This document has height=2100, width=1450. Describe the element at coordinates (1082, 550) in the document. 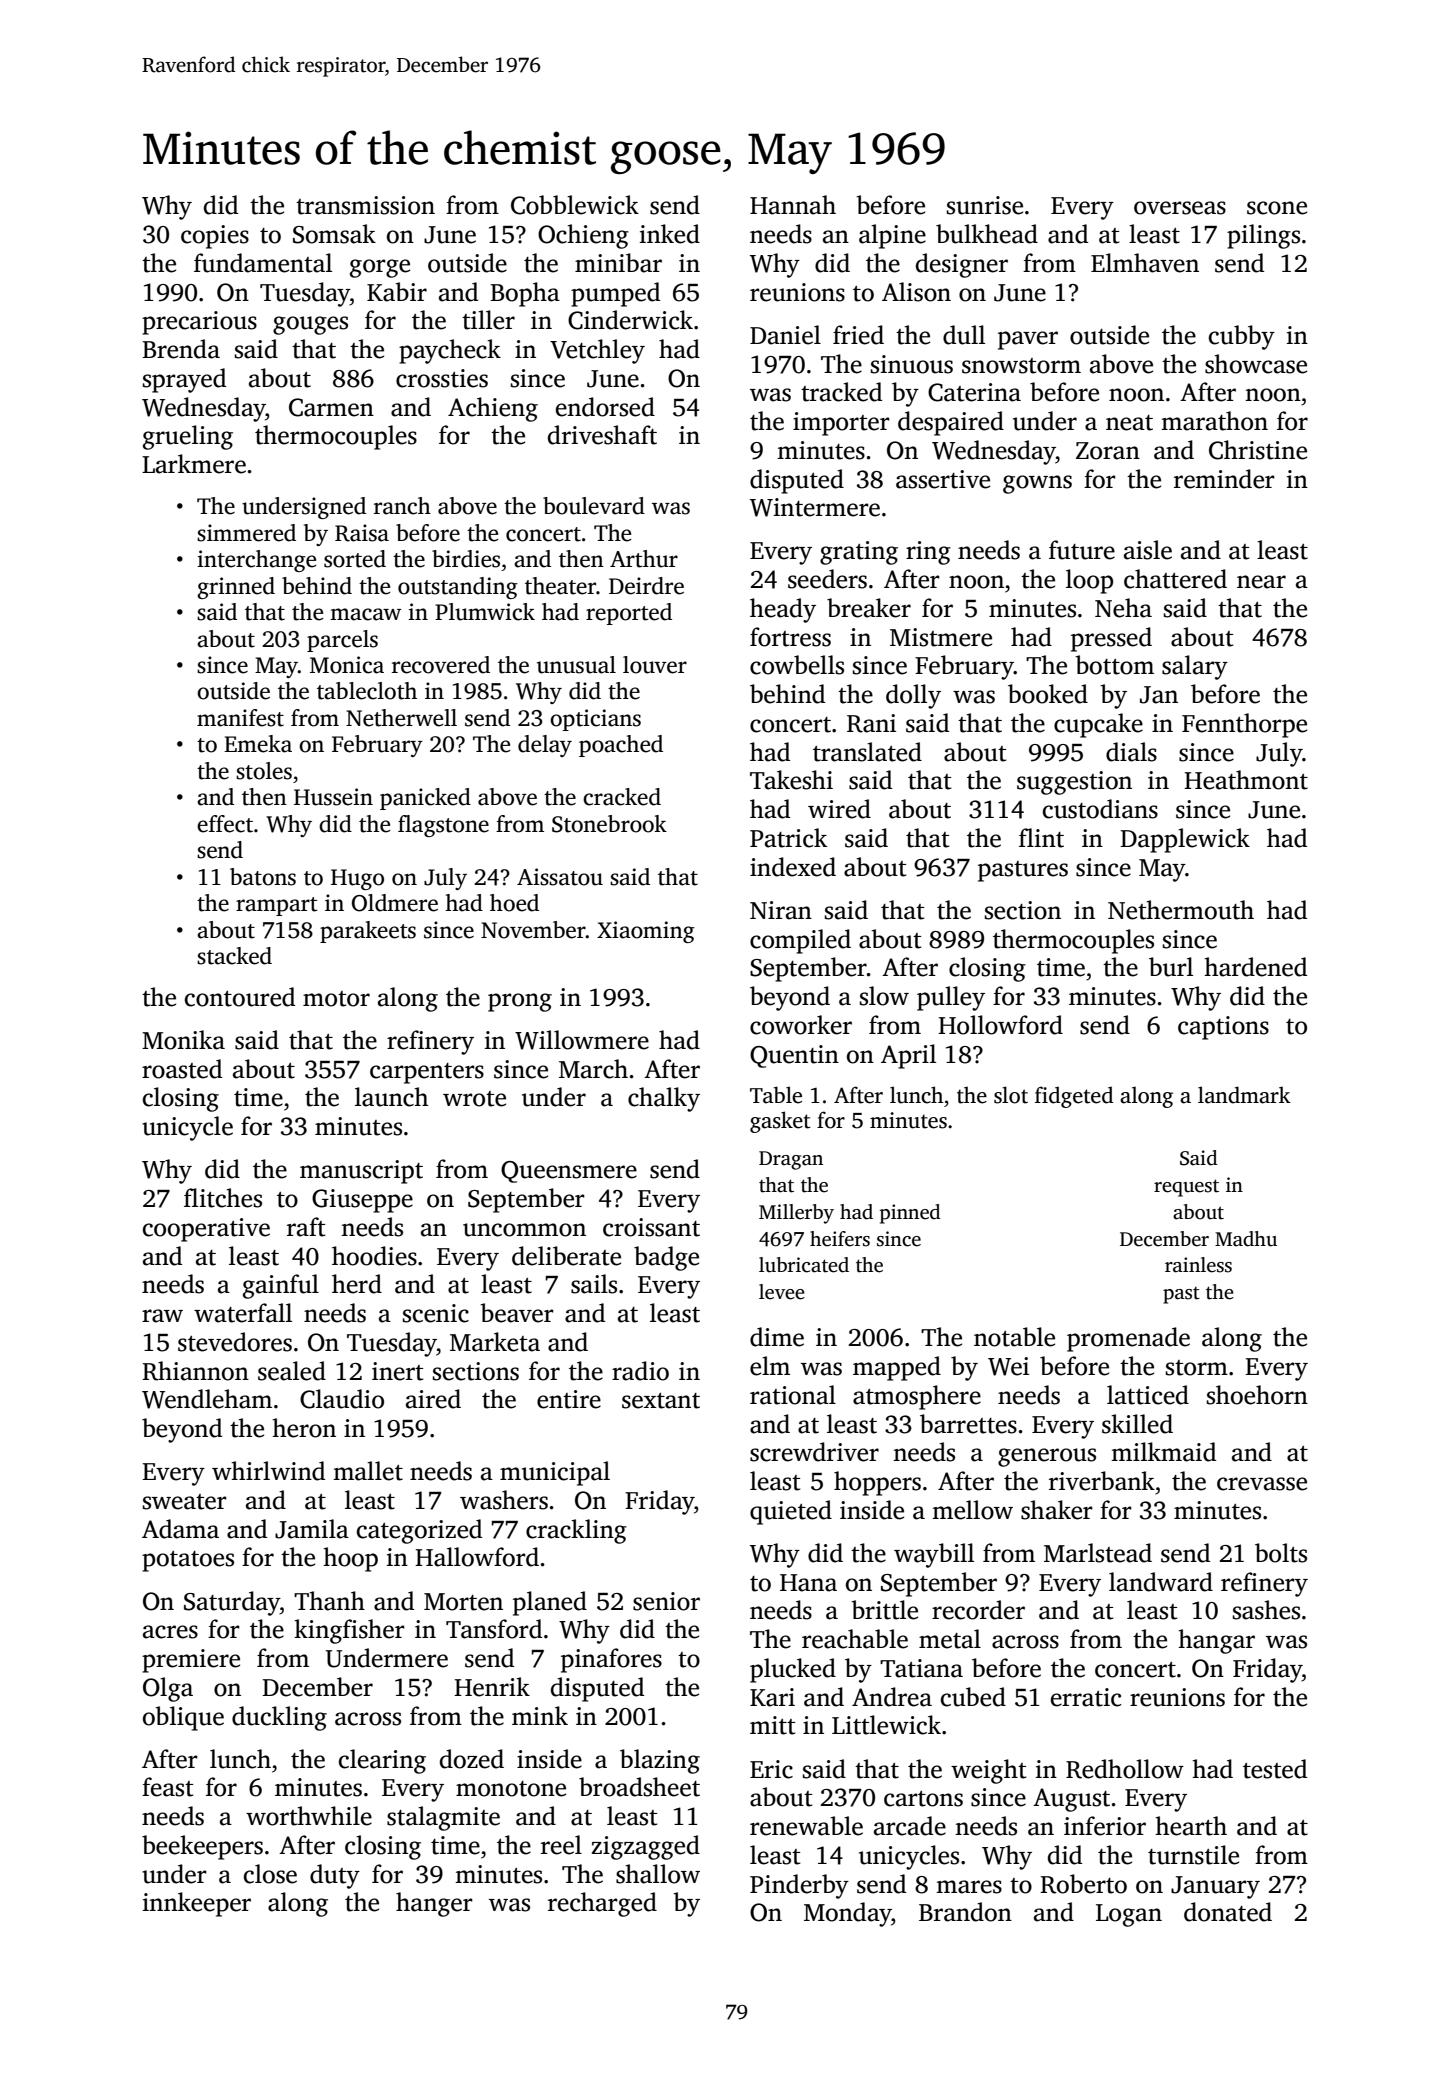

I see `future` at that location.
